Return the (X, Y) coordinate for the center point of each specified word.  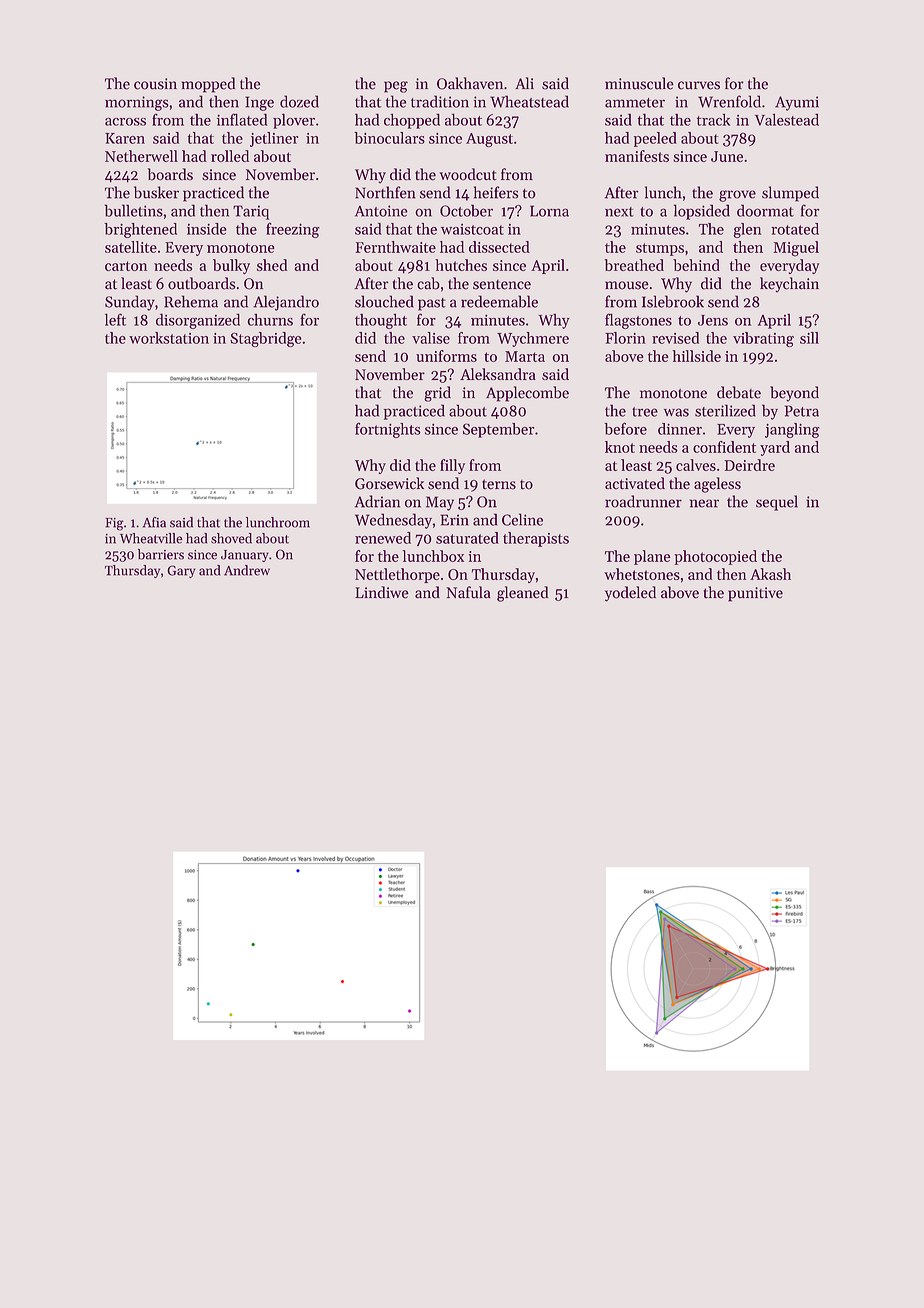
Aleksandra (498, 374)
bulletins (134, 210)
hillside (696, 356)
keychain (789, 285)
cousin (155, 84)
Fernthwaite (395, 247)
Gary (181, 571)
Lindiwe (382, 592)
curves (699, 85)
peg (396, 87)
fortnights (388, 430)
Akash (770, 574)
